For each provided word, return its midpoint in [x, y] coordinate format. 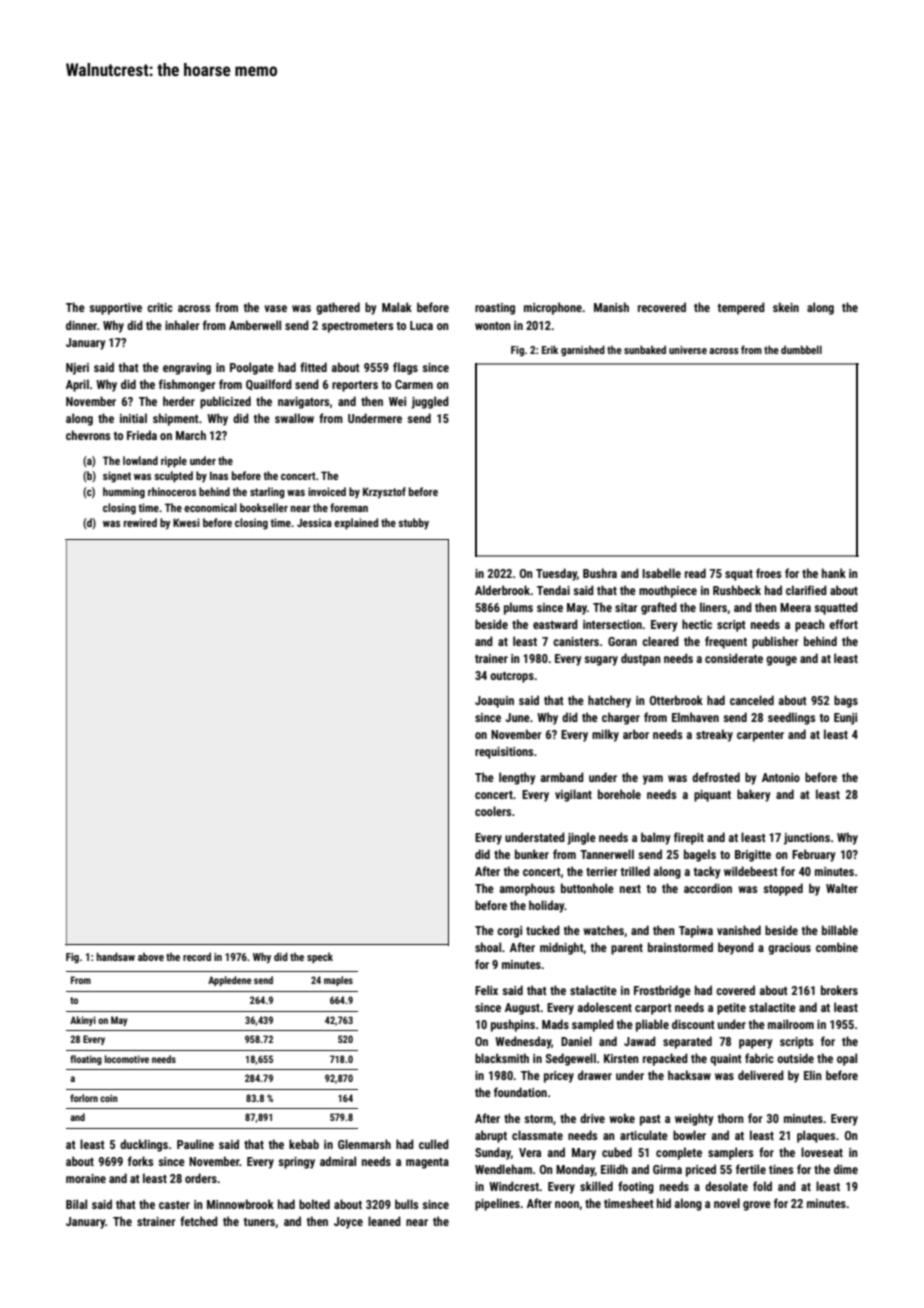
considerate [734, 658]
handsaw [116, 956]
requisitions [504, 753]
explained [356, 524]
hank [834, 573]
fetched [199, 1221]
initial [133, 418]
